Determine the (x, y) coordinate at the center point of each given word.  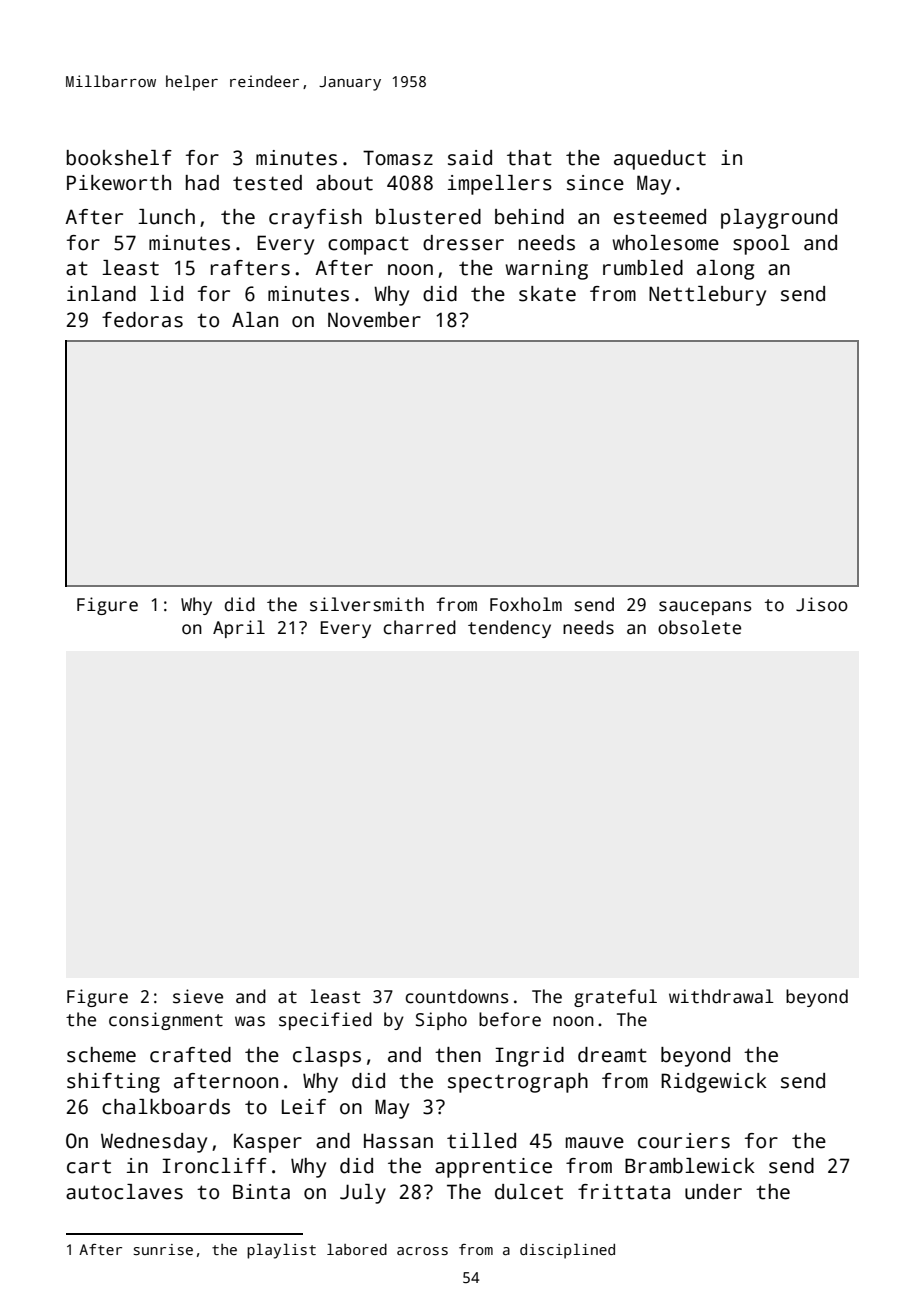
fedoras (142, 320)
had (202, 183)
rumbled (643, 268)
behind (529, 217)
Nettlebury (707, 296)
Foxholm (526, 604)
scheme (101, 1055)
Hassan (398, 1141)
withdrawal (721, 996)
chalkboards (166, 1107)
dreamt (612, 1055)
